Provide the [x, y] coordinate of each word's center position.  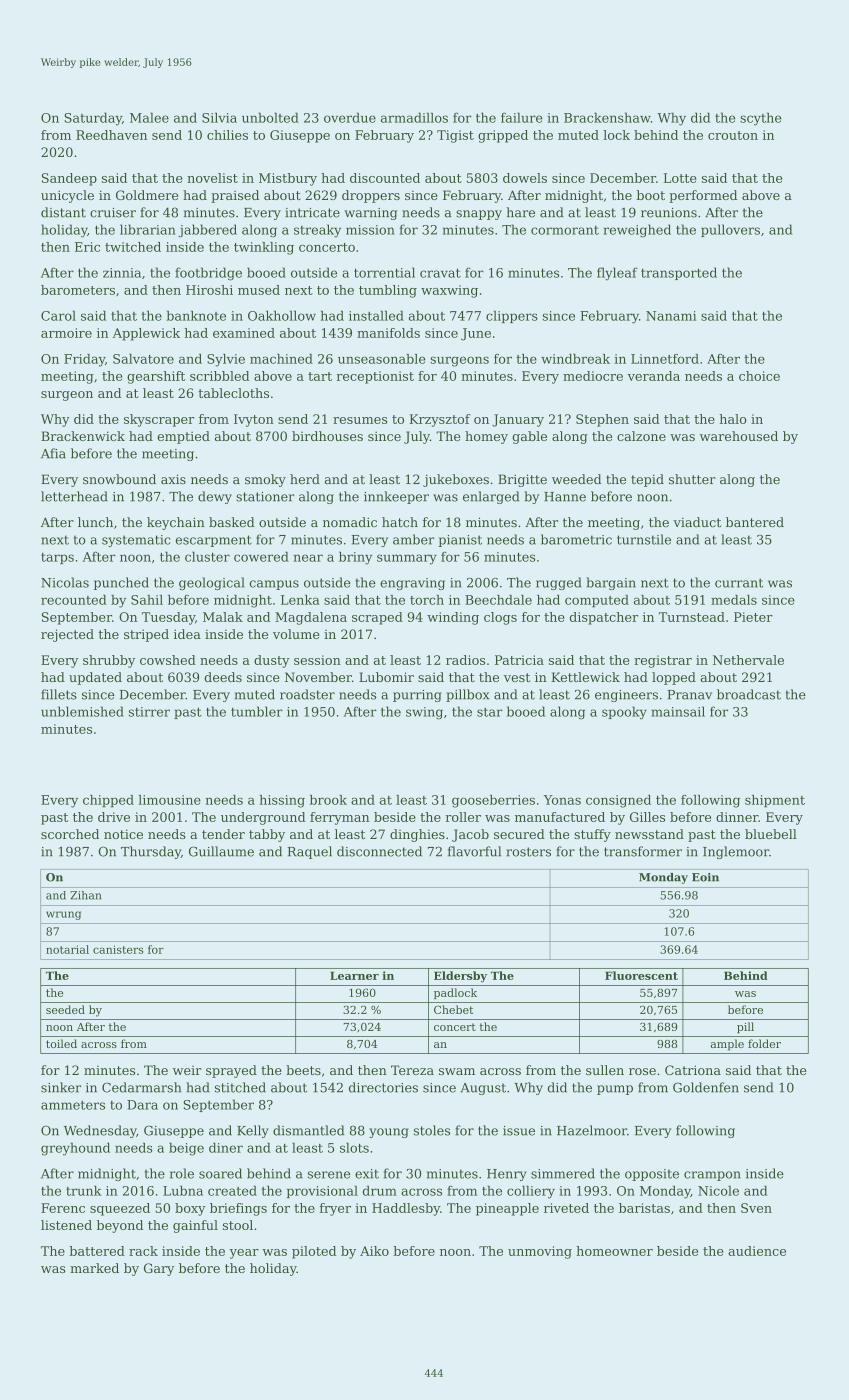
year [244, 1254]
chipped [108, 801]
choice [759, 376]
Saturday [93, 119]
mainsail [678, 711]
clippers [512, 316]
